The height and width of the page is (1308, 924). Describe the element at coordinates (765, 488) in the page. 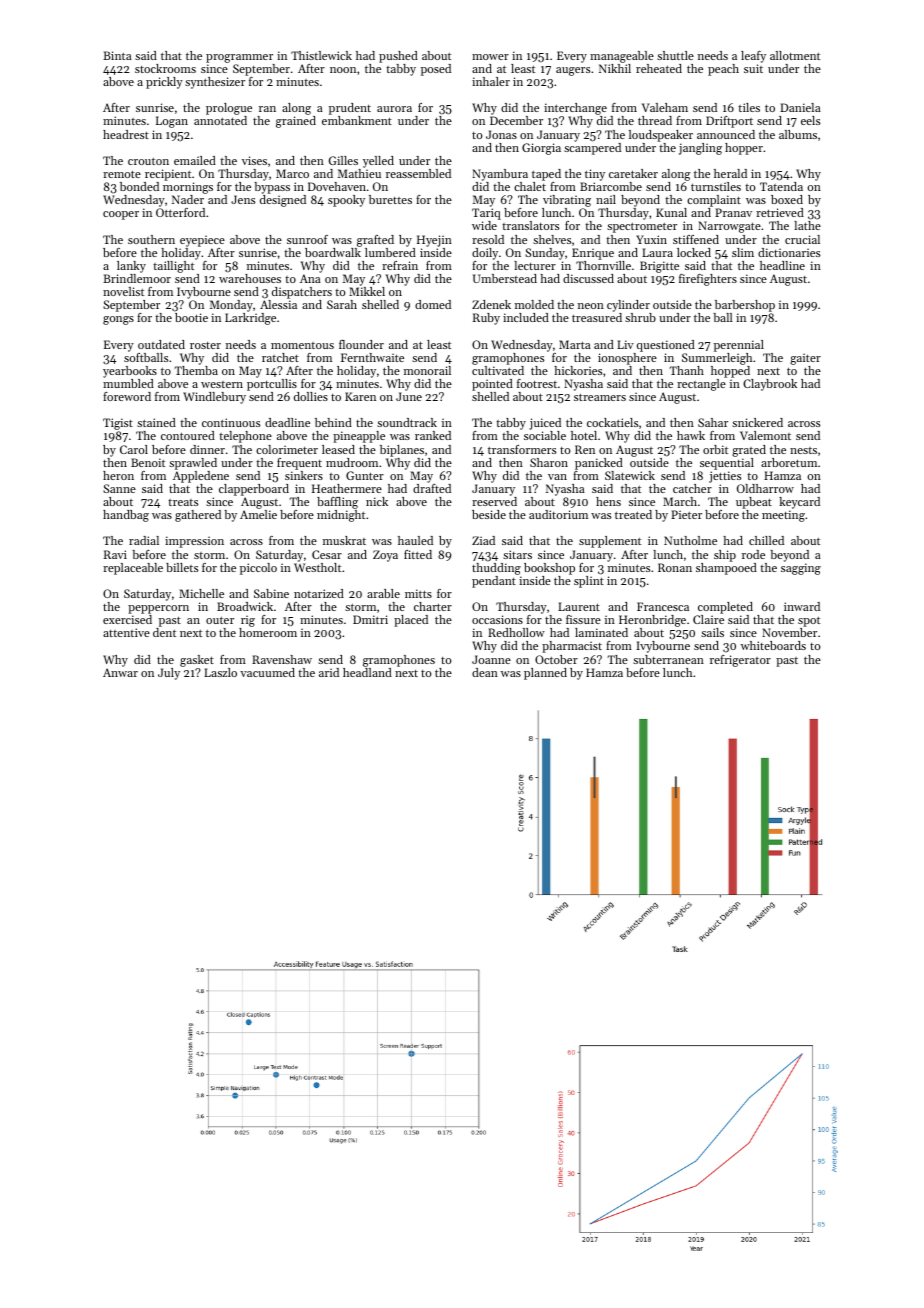

I see `Oldharrow` at that location.
